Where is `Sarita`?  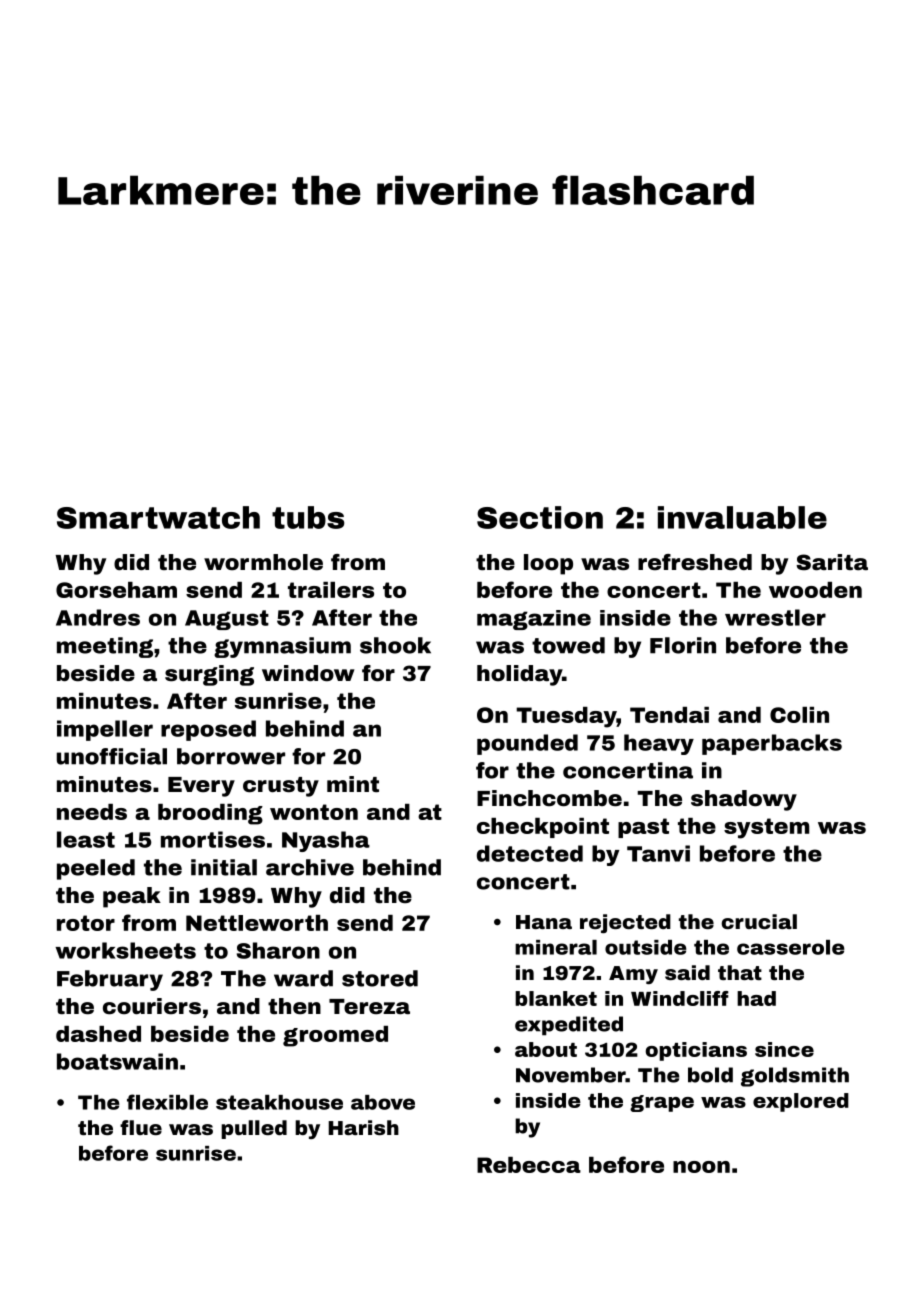
Sarita is located at coordinates (832, 562).
